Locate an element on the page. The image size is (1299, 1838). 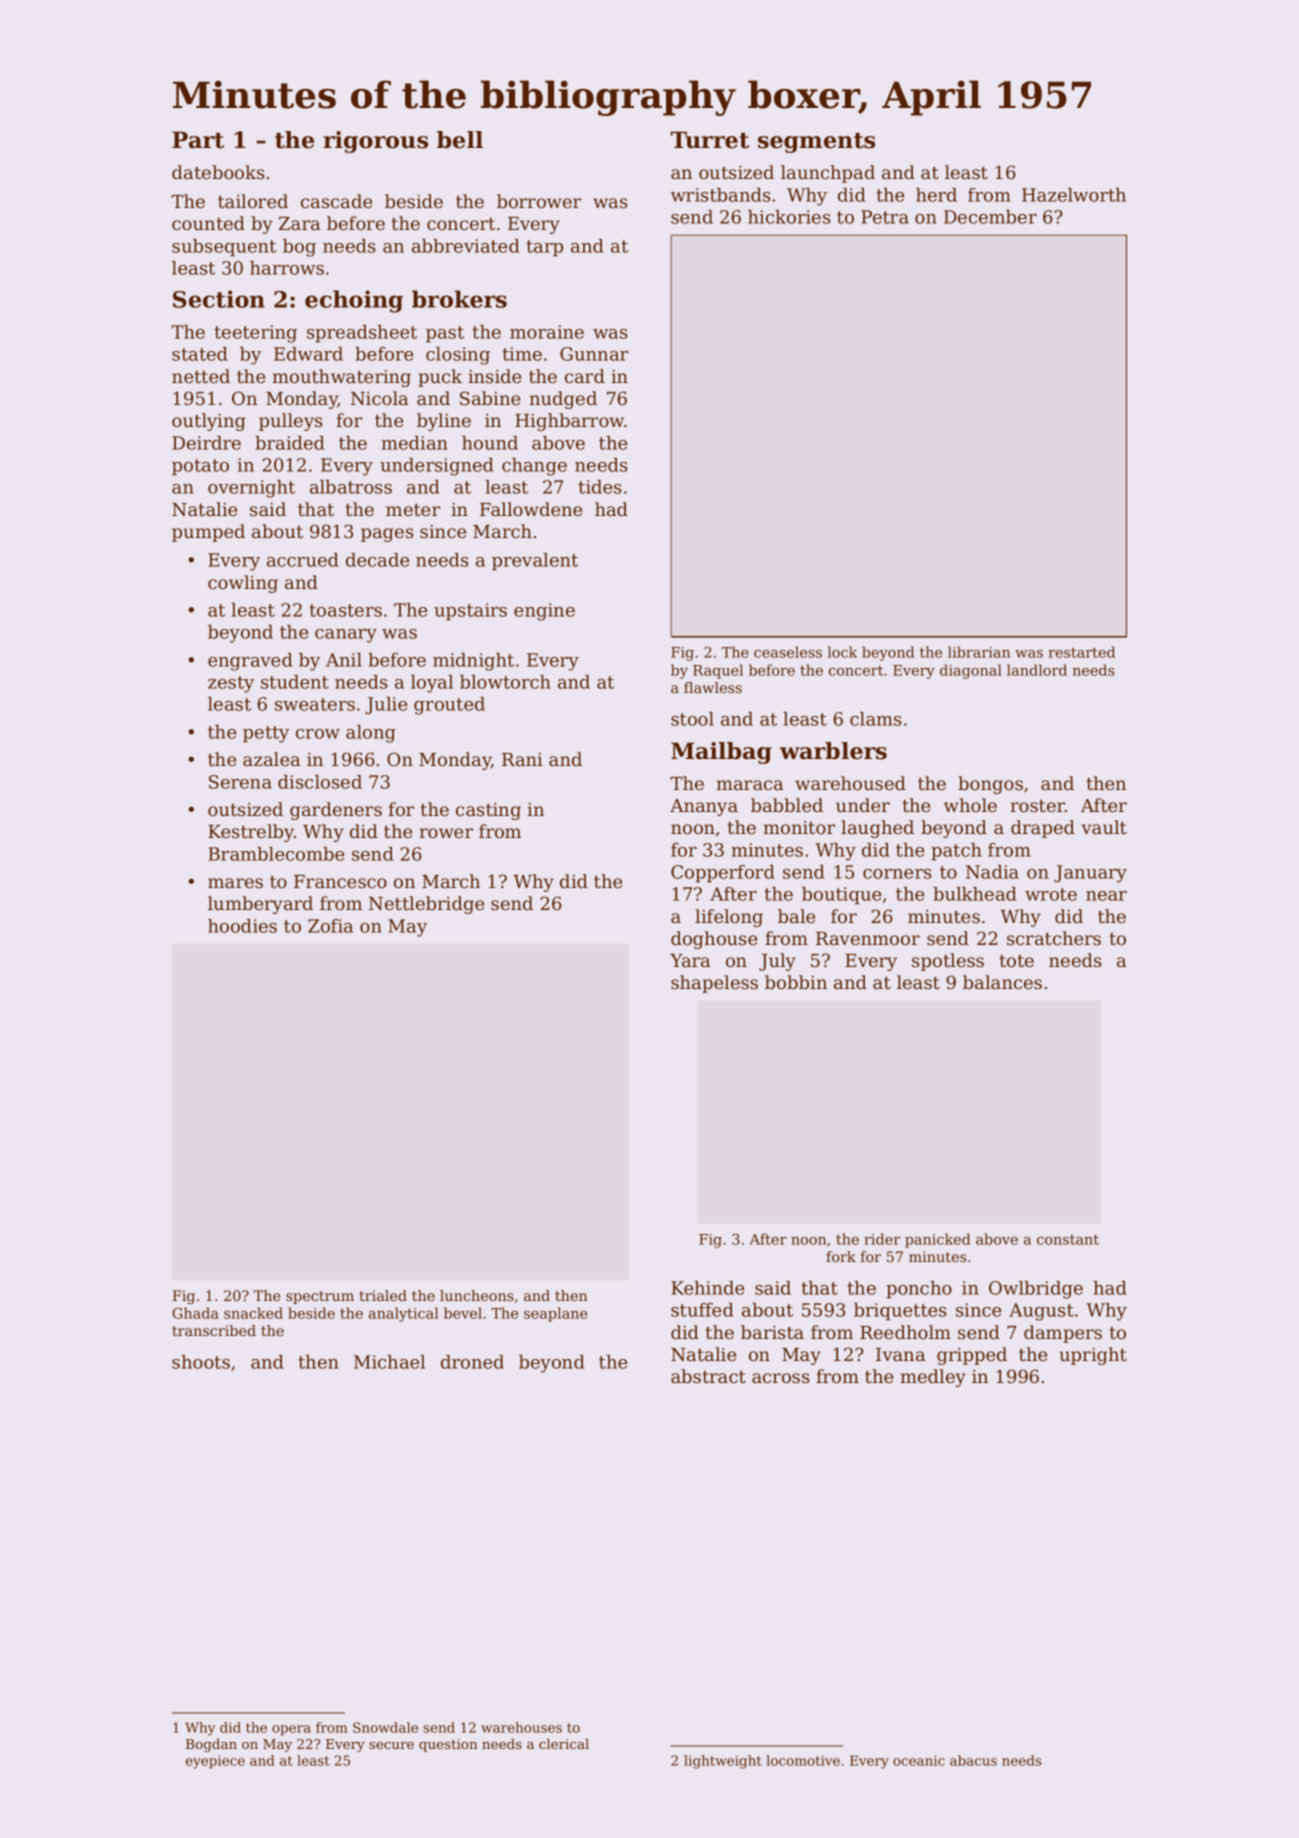
clerical is located at coordinates (564, 1743).
